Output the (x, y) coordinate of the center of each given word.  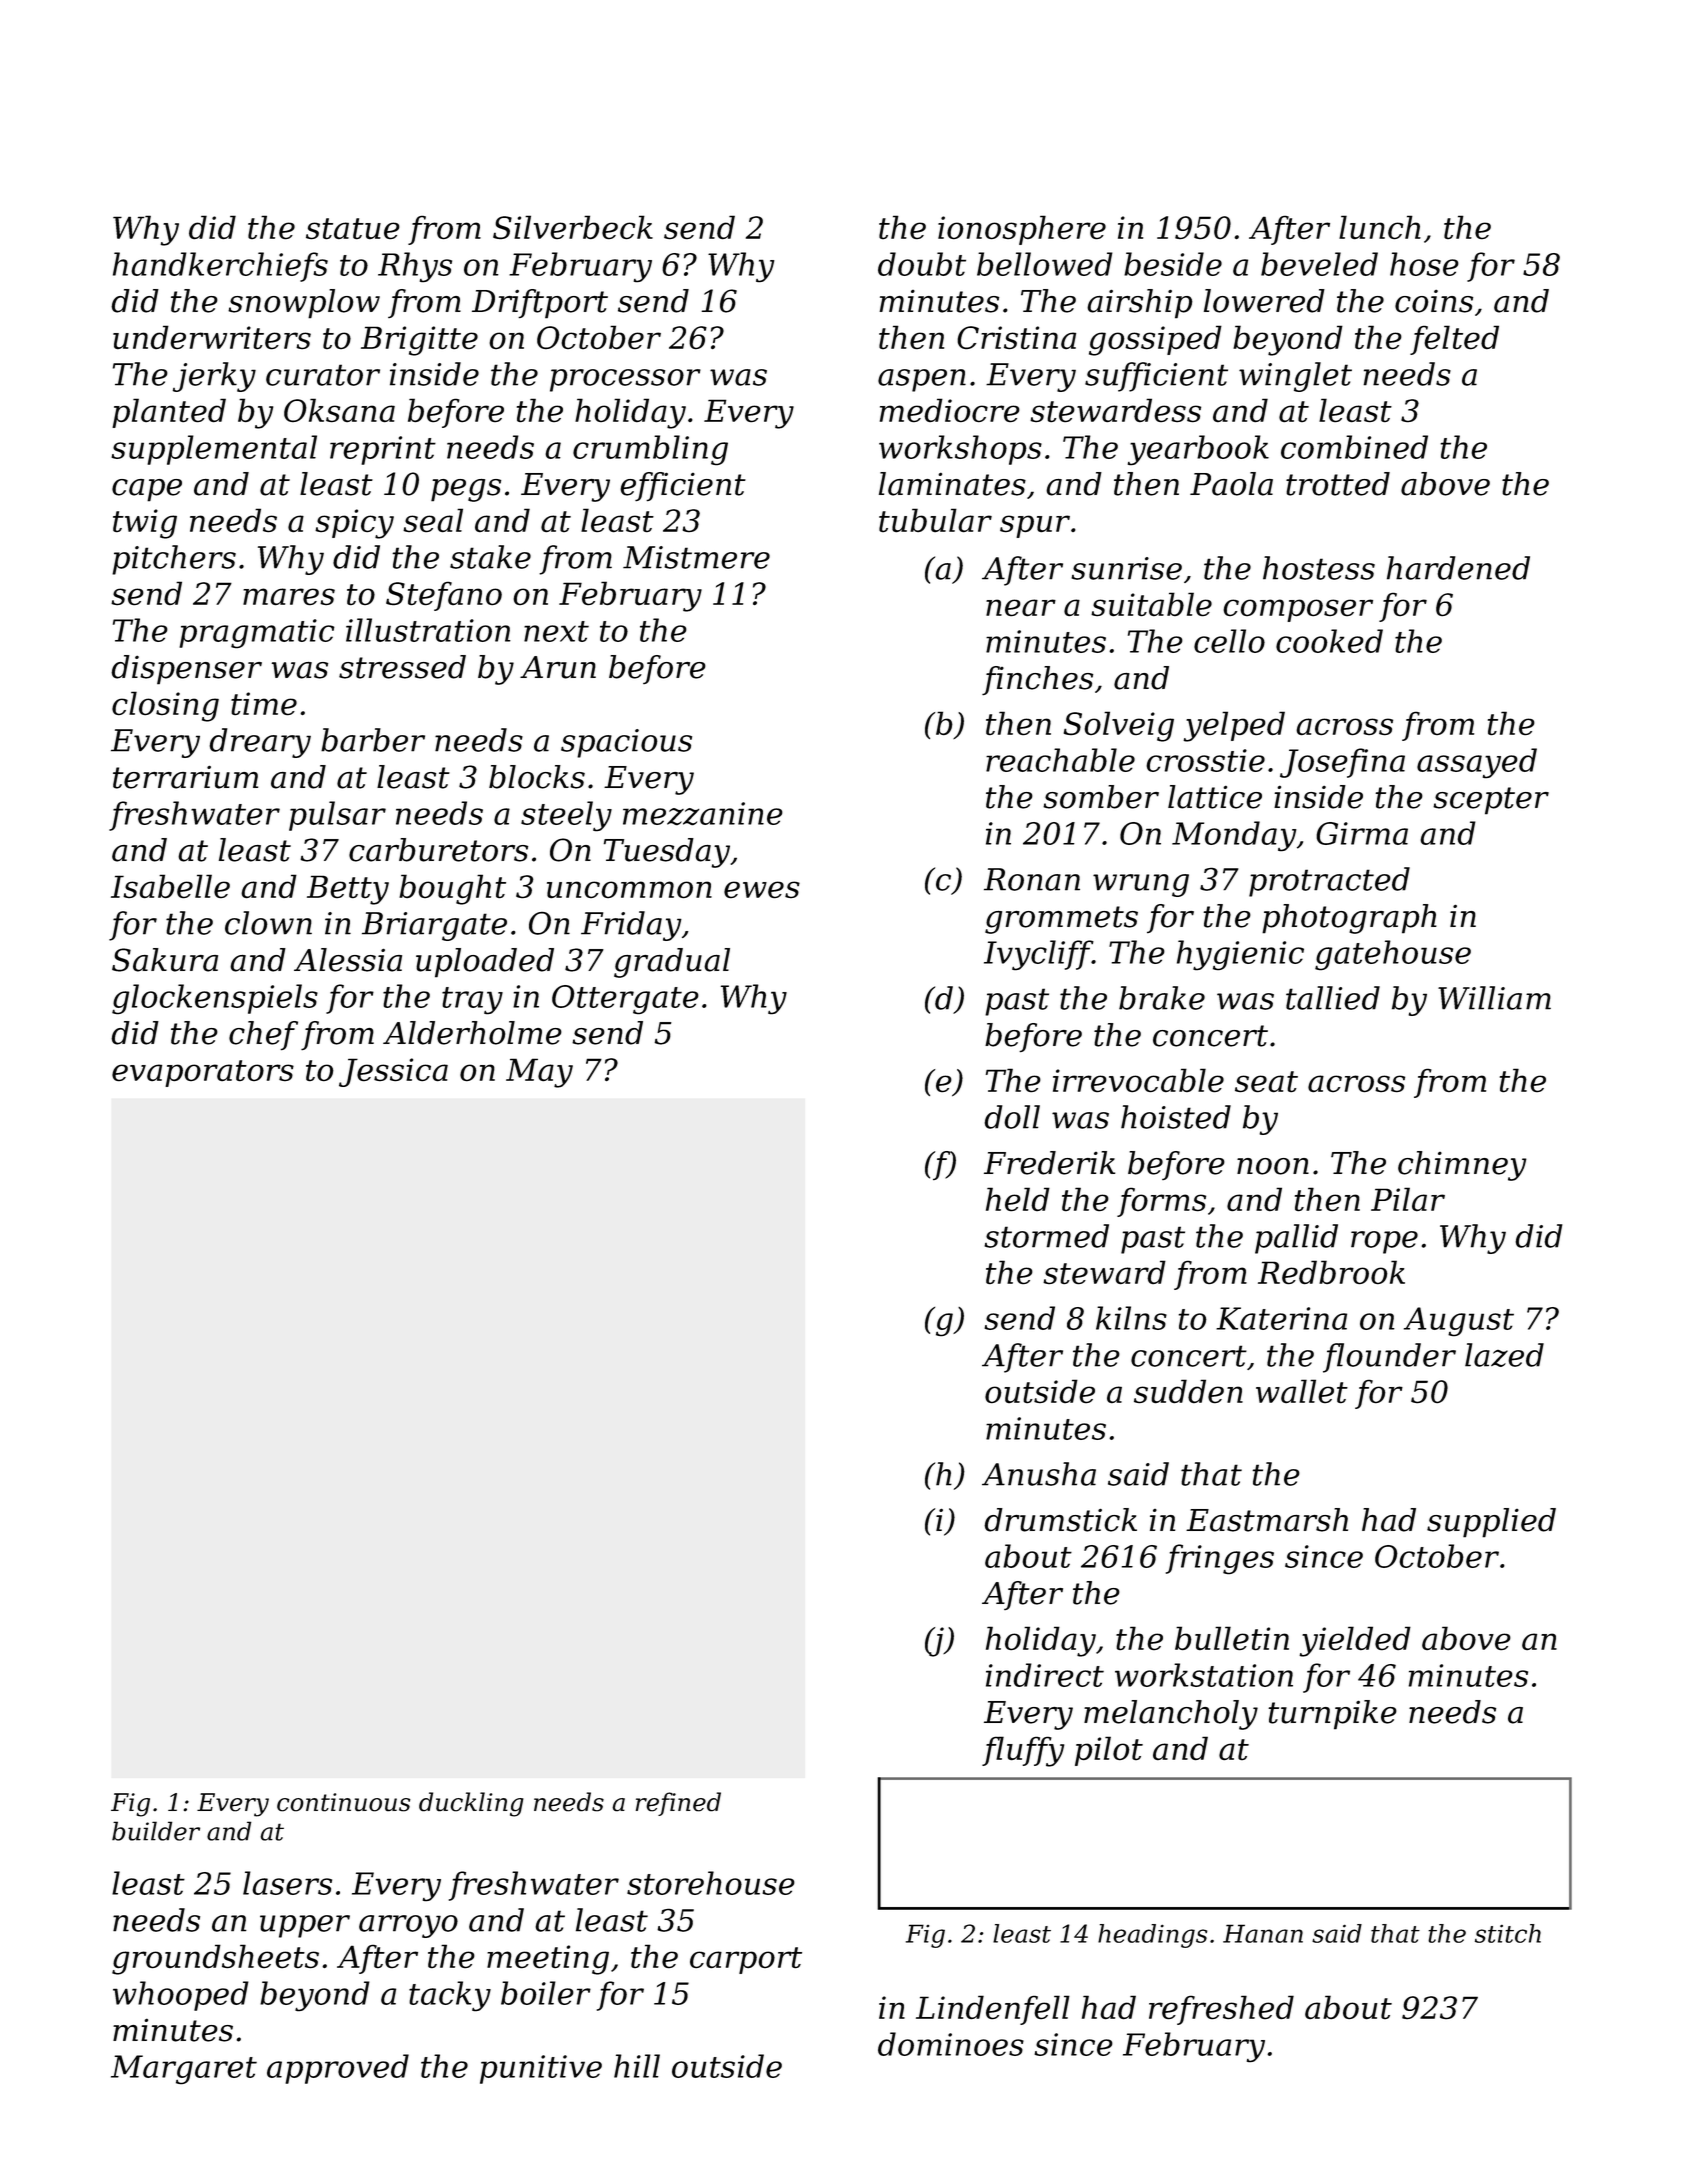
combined (1354, 447)
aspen (922, 380)
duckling (471, 1804)
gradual (672, 963)
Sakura (165, 960)
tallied (1333, 998)
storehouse (711, 1883)
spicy (354, 524)
